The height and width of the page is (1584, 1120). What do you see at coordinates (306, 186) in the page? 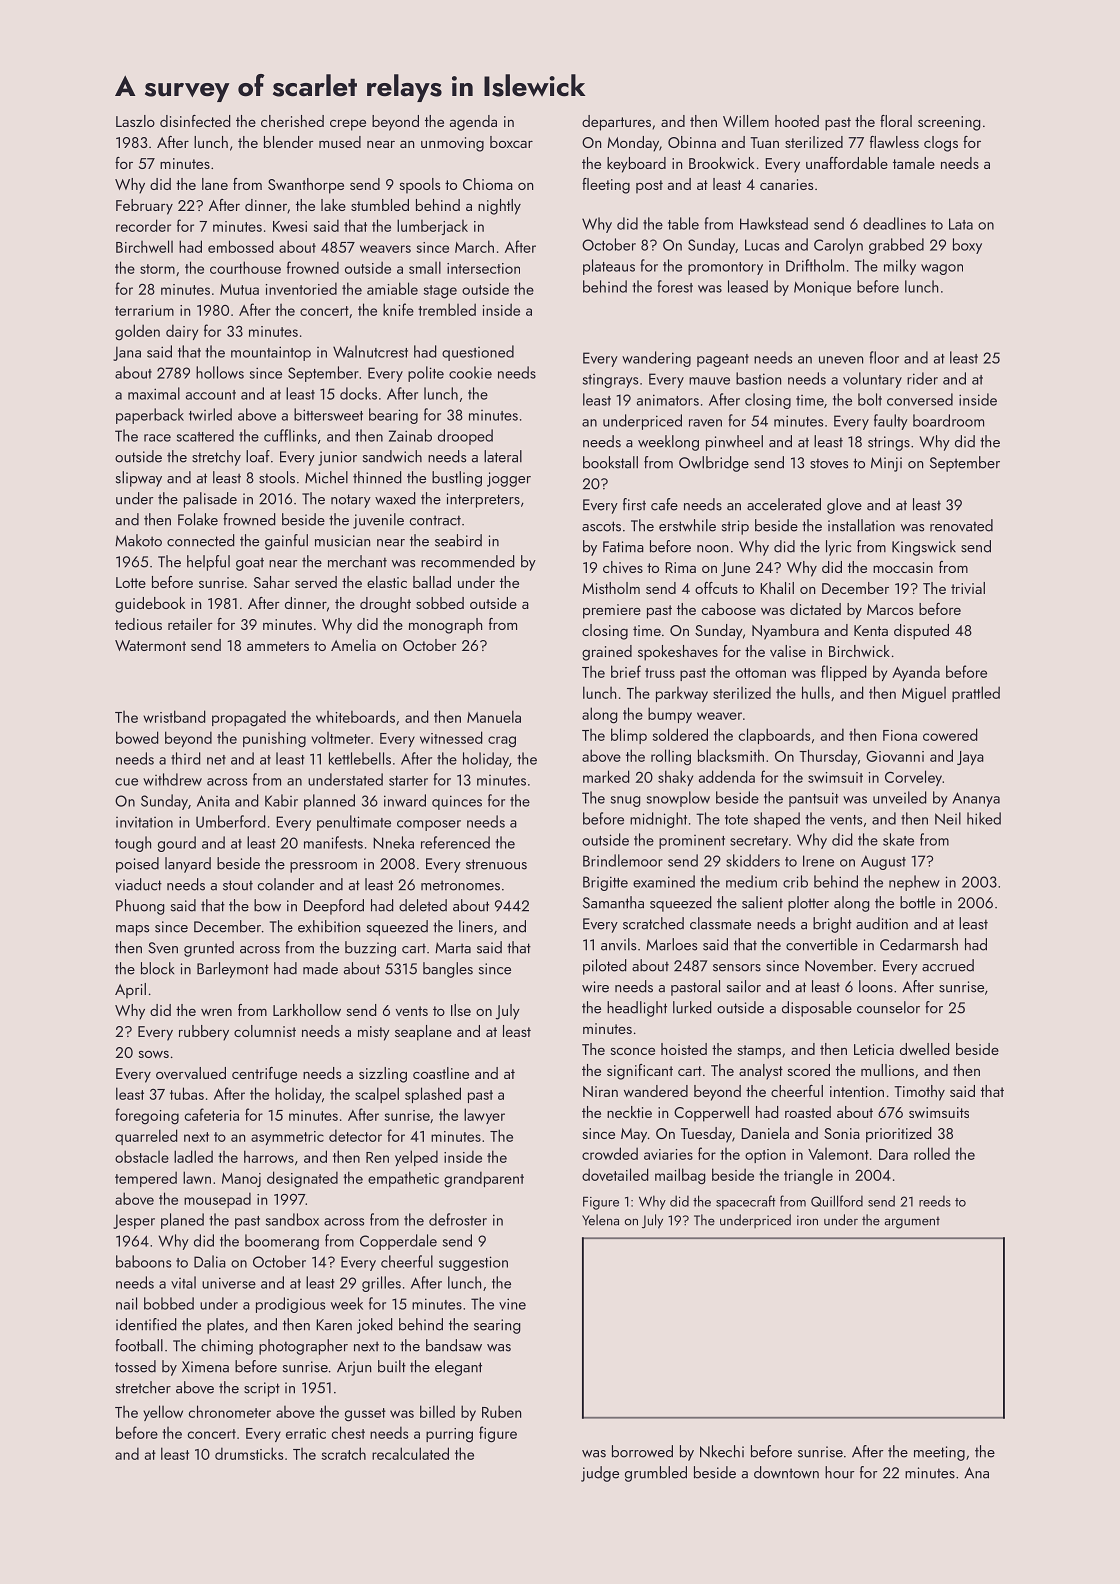
I see `Swanthorpe` at bounding box center [306, 186].
